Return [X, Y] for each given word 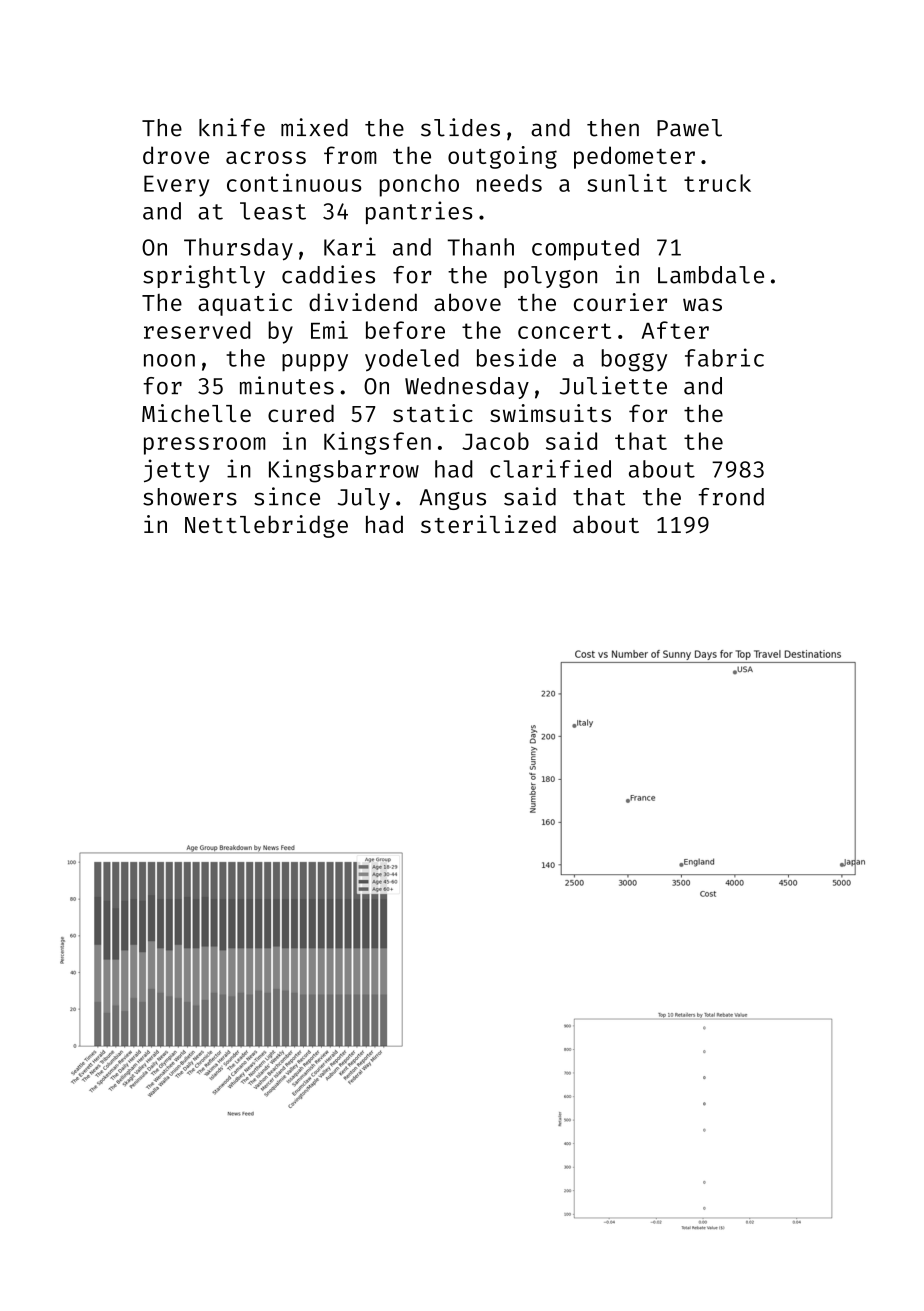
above [467, 302]
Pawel [689, 128]
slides [460, 127]
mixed [314, 127]
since [287, 496]
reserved [197, 330]
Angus [453, 499]
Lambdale [711, 275]
